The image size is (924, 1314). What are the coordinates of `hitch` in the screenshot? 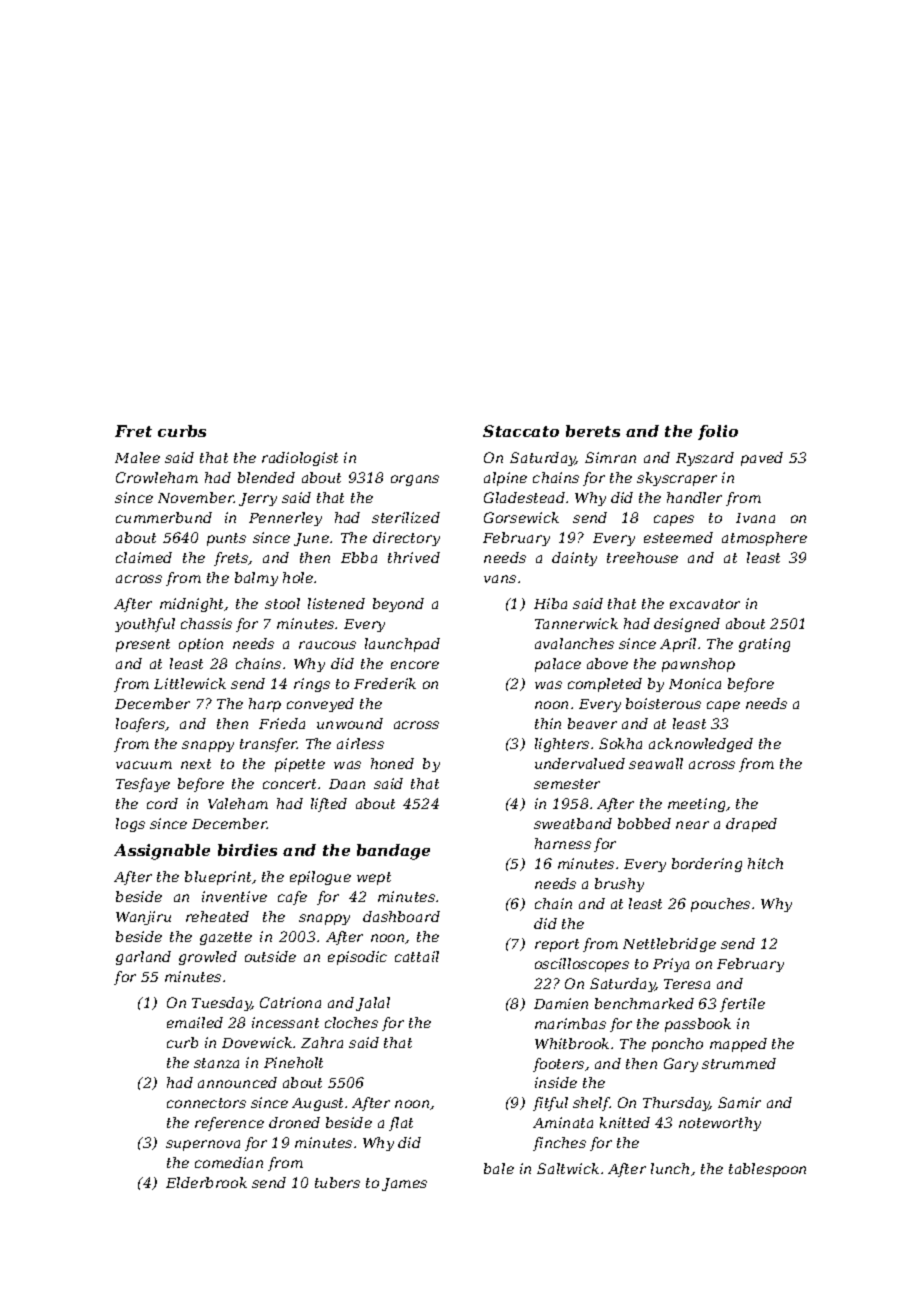 It's located at (765, 863).
